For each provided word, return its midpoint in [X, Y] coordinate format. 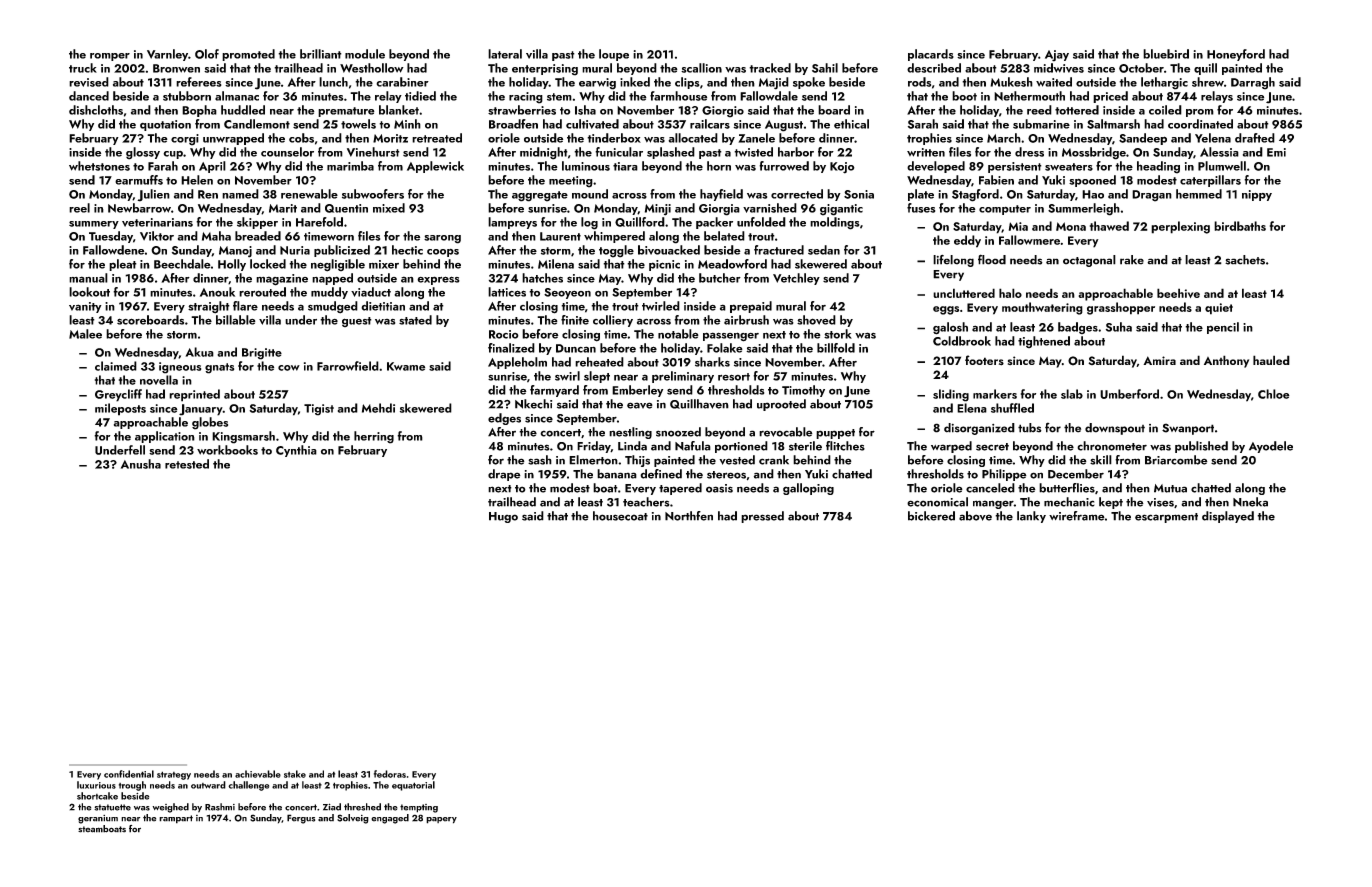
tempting [419, 808]
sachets [1245, 260]
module [365, 54]
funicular [619, 152]
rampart [176, 819]
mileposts [120, 409]
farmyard [554, 391]
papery [441, 820]
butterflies [1067, 488]
